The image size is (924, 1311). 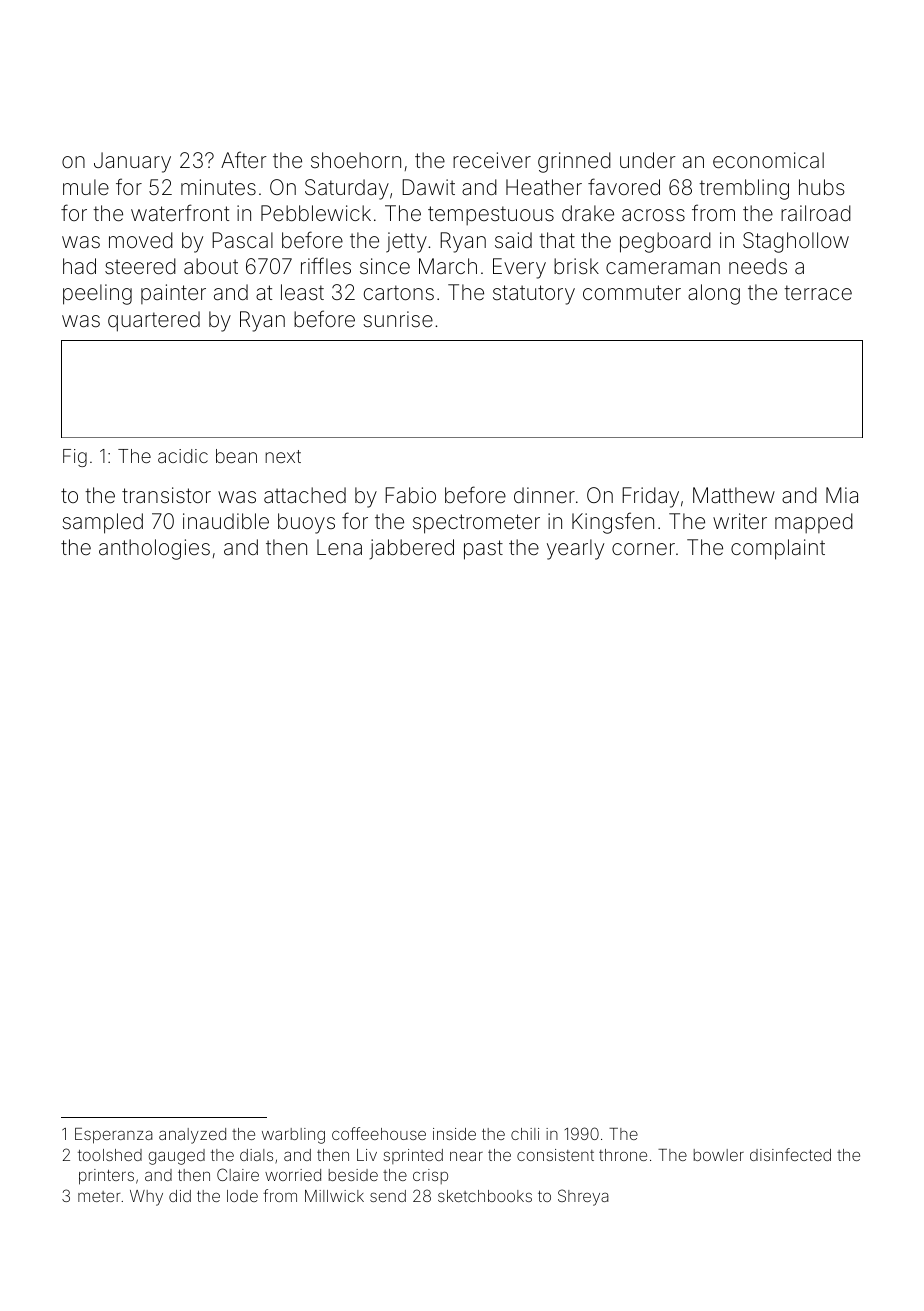 What do you see at coordinates (483, 550) in the page?
I see `past` at bounding box center [483, 550].
